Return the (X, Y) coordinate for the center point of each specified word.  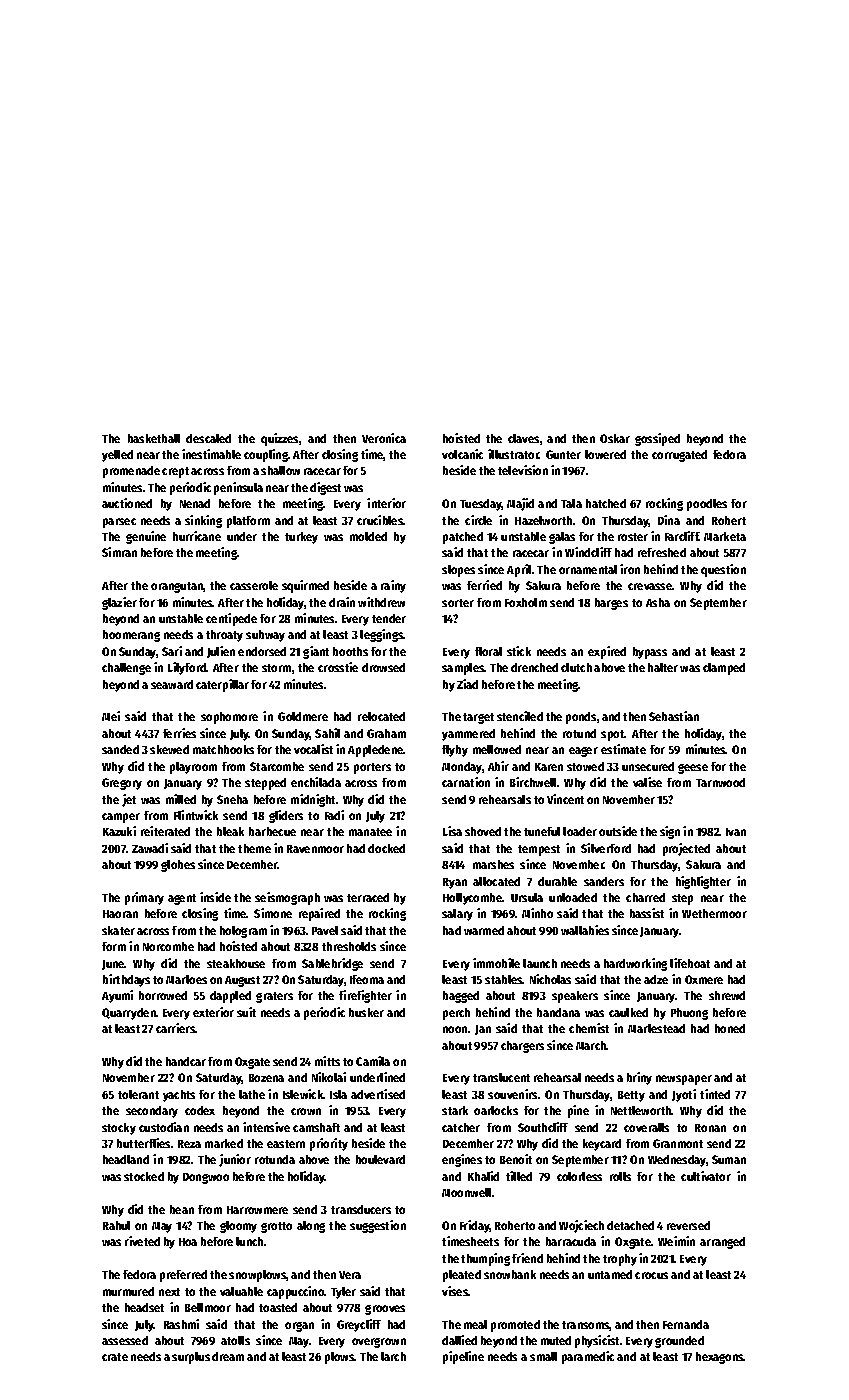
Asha (658, 602)
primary (144, 898)
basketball (154, 438)
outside (618, 831)
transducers (361, 1209)
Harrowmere (257, 1210)
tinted (715, 1094)
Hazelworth (543, 520)
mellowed (497, 749)
